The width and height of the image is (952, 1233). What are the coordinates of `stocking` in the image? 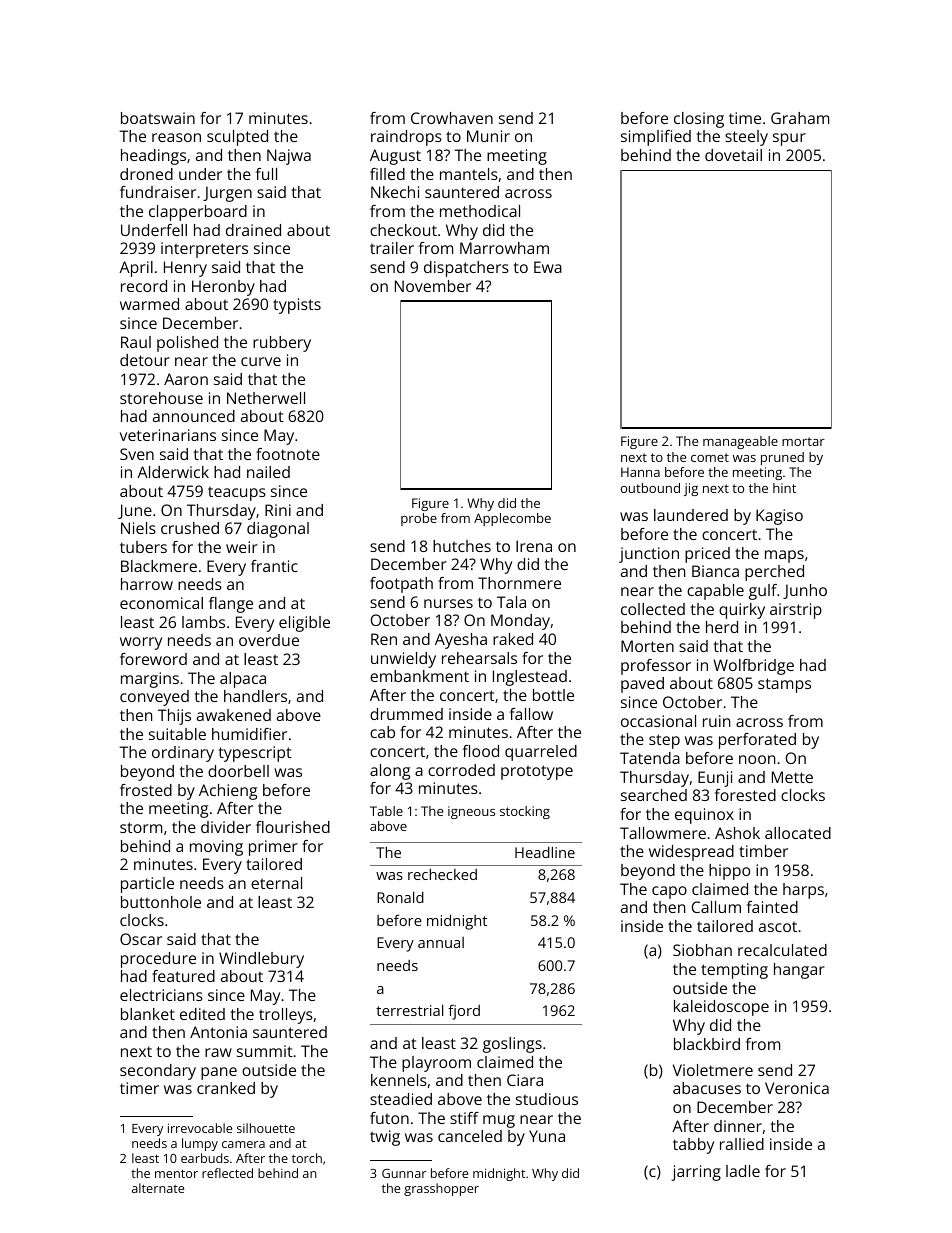 It's located at (525, 812).
